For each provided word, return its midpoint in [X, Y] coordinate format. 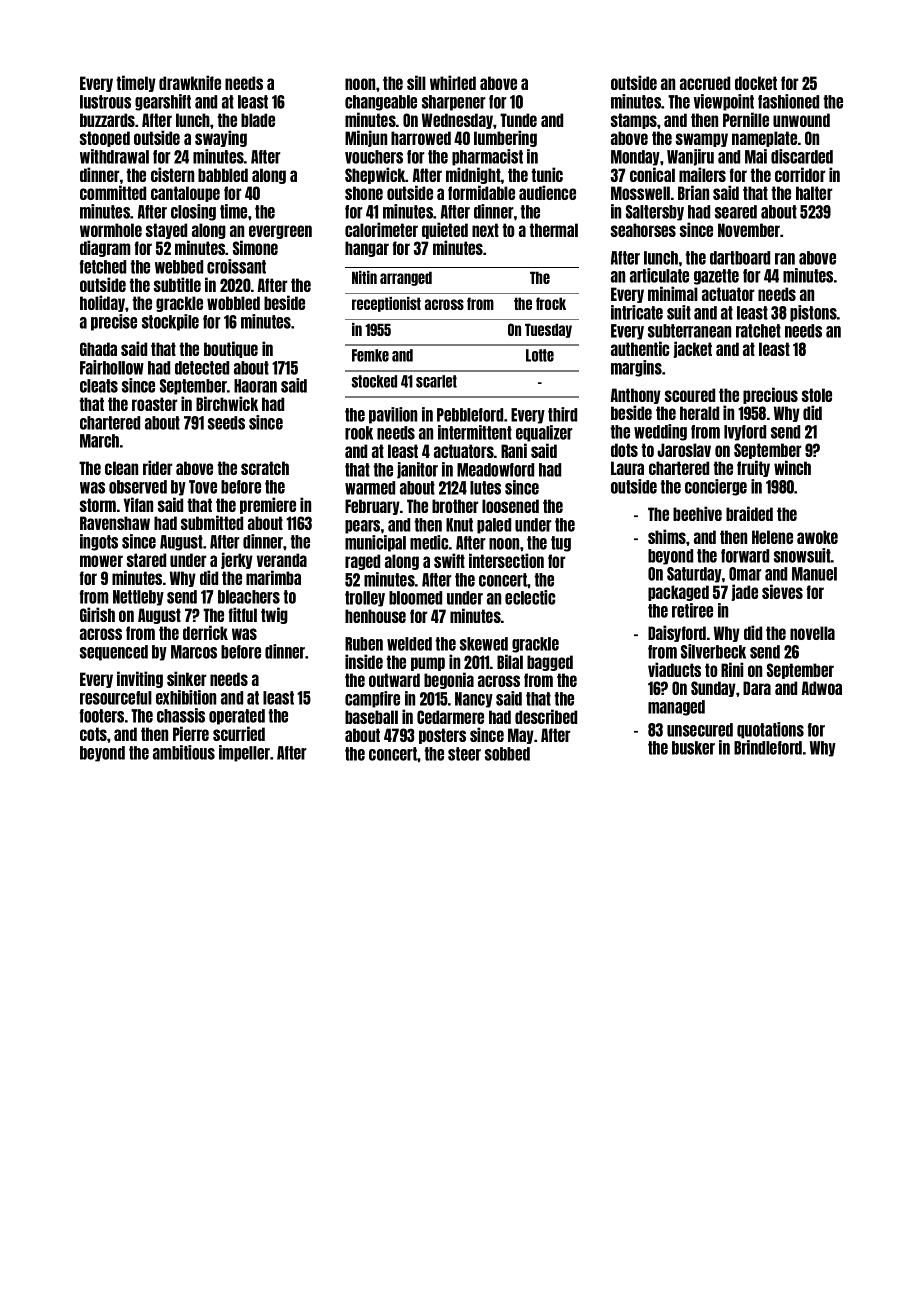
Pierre [191, 733]
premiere [268, 505]
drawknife [190, 82]
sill [416, 82]
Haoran [255, 386]
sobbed [507, 754]
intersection [506, 560]
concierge [716, 487]
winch [792, 467]
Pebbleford [470, 415]
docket [756, 83]
